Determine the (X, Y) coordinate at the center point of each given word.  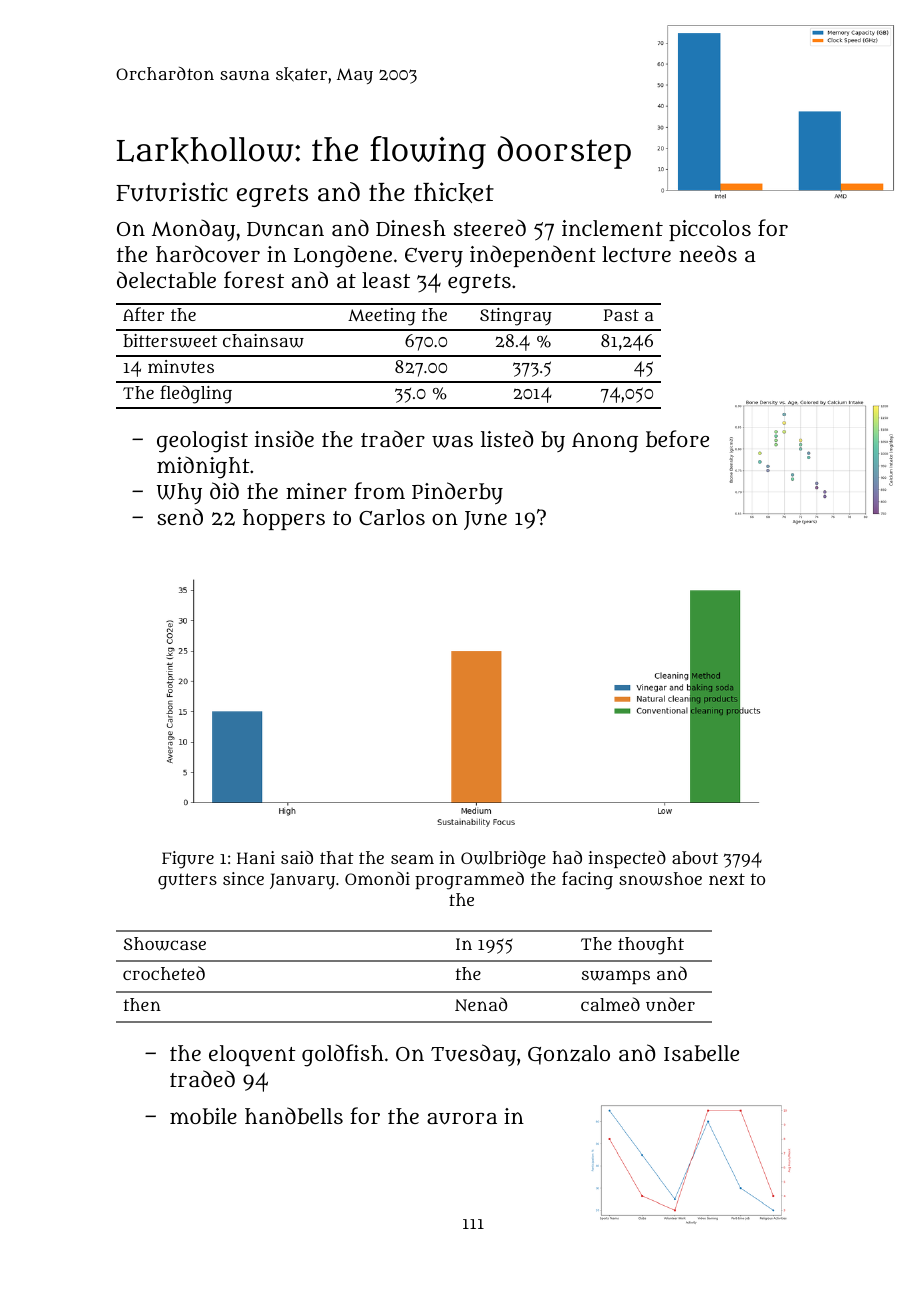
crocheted (164, 973)
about (695, 857)
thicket (454, 192)
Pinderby (457, 493)
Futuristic (172, 192)
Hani (256, 857)
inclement (612, 228)
